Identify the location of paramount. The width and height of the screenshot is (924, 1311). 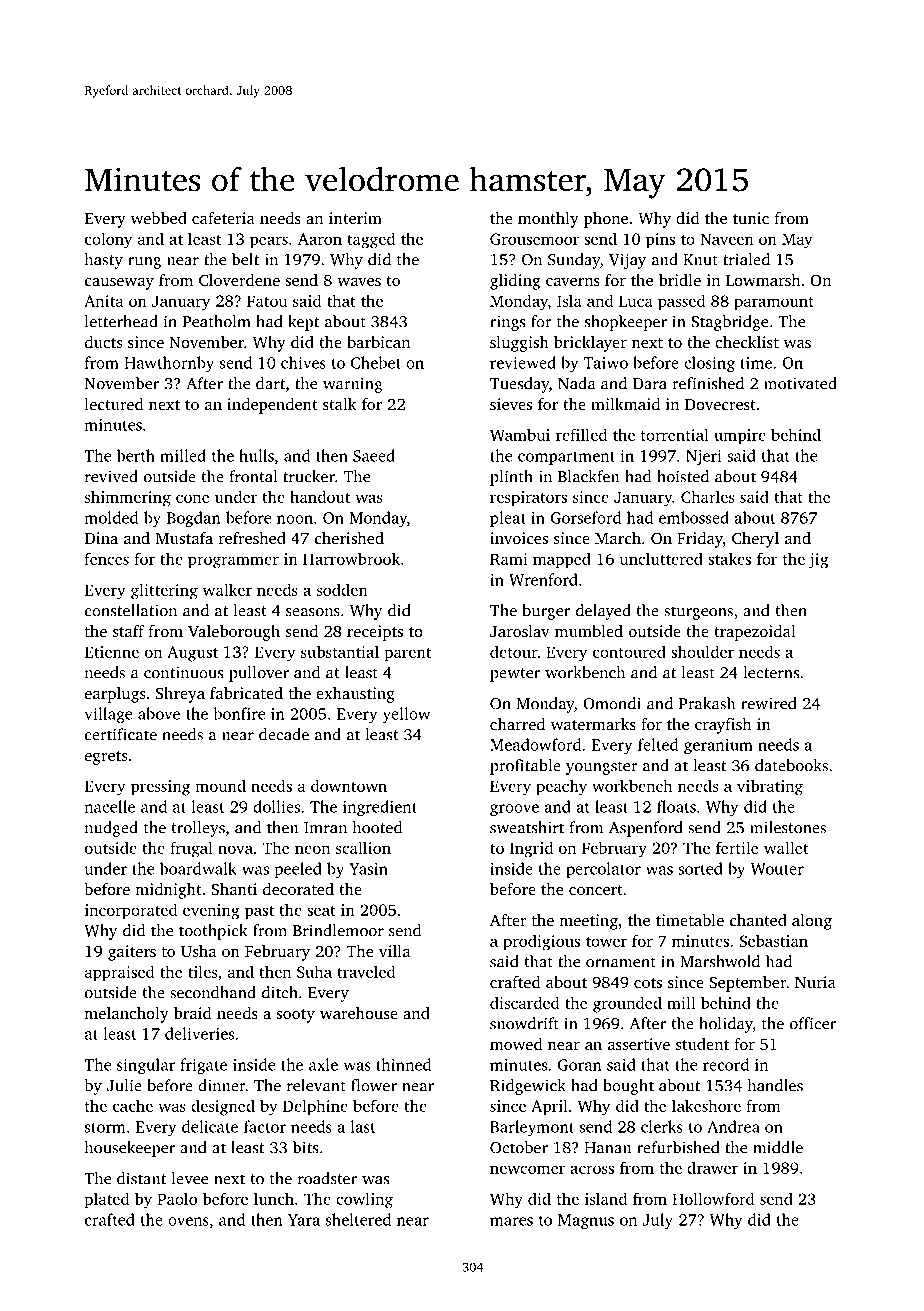
(774, 304).
